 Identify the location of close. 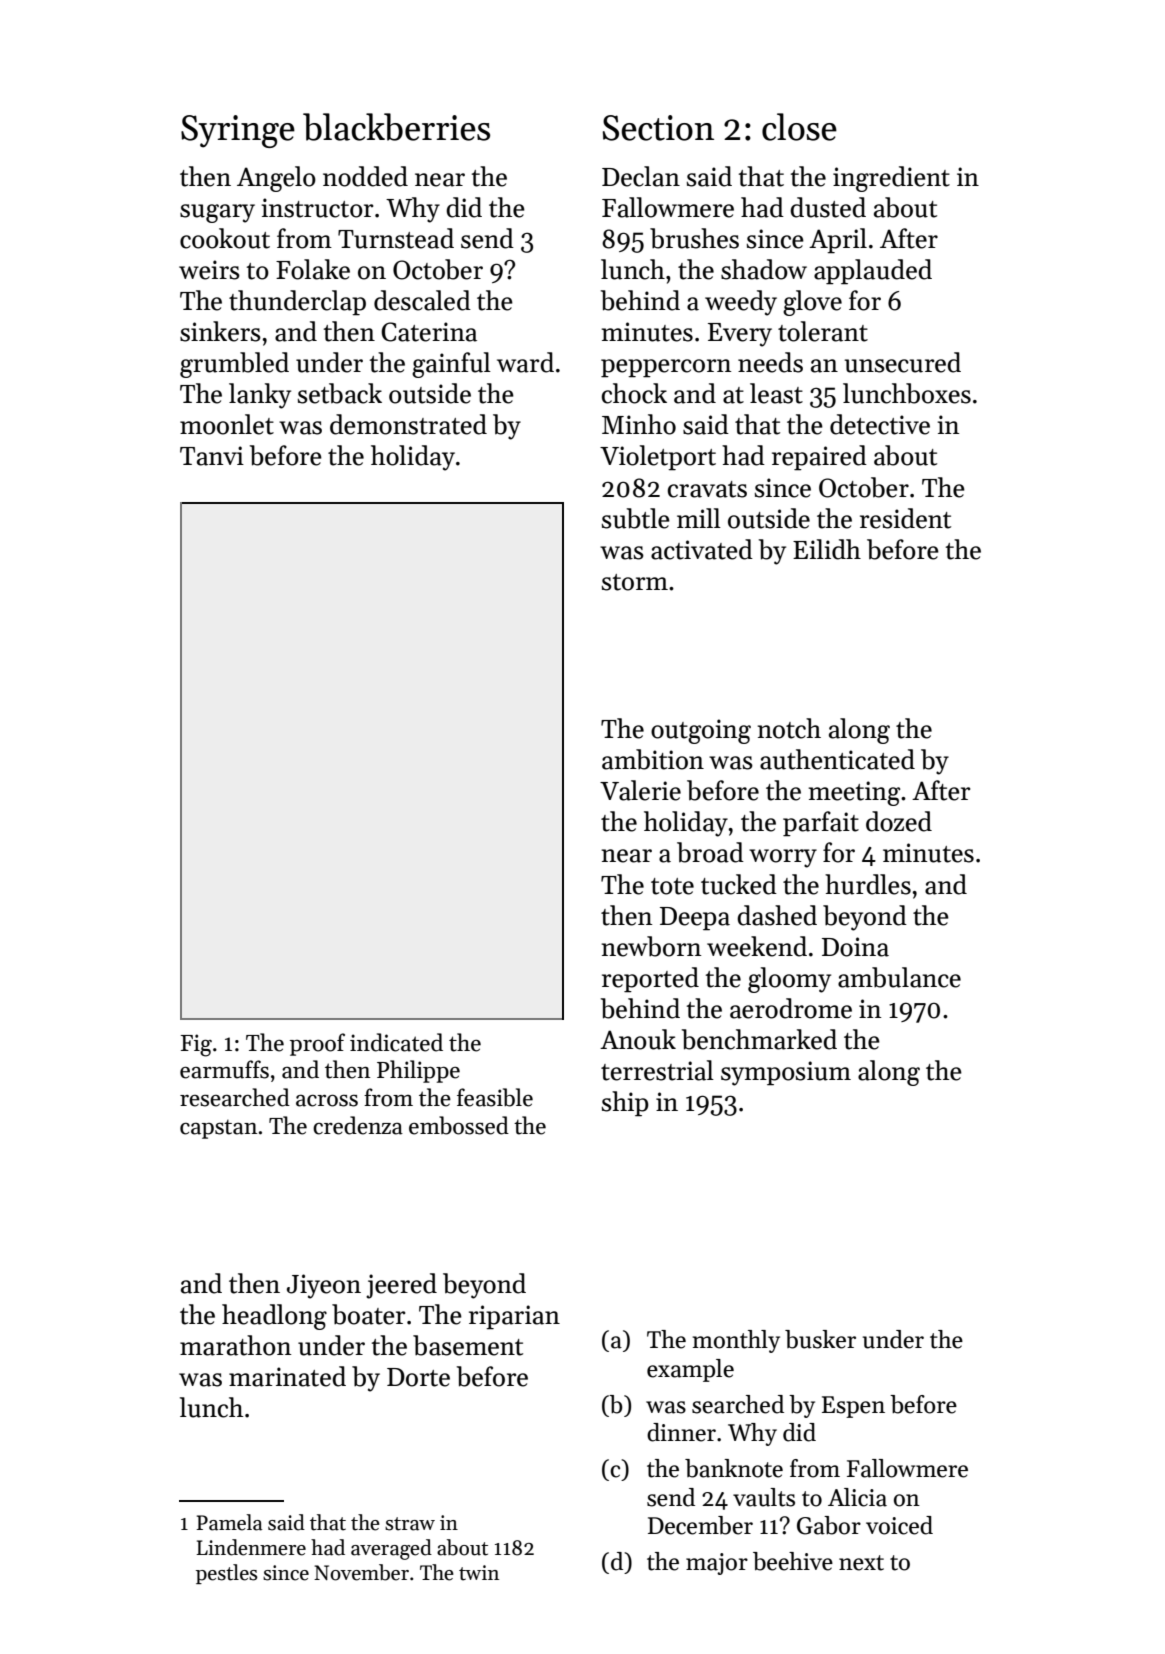
(799, 127).
